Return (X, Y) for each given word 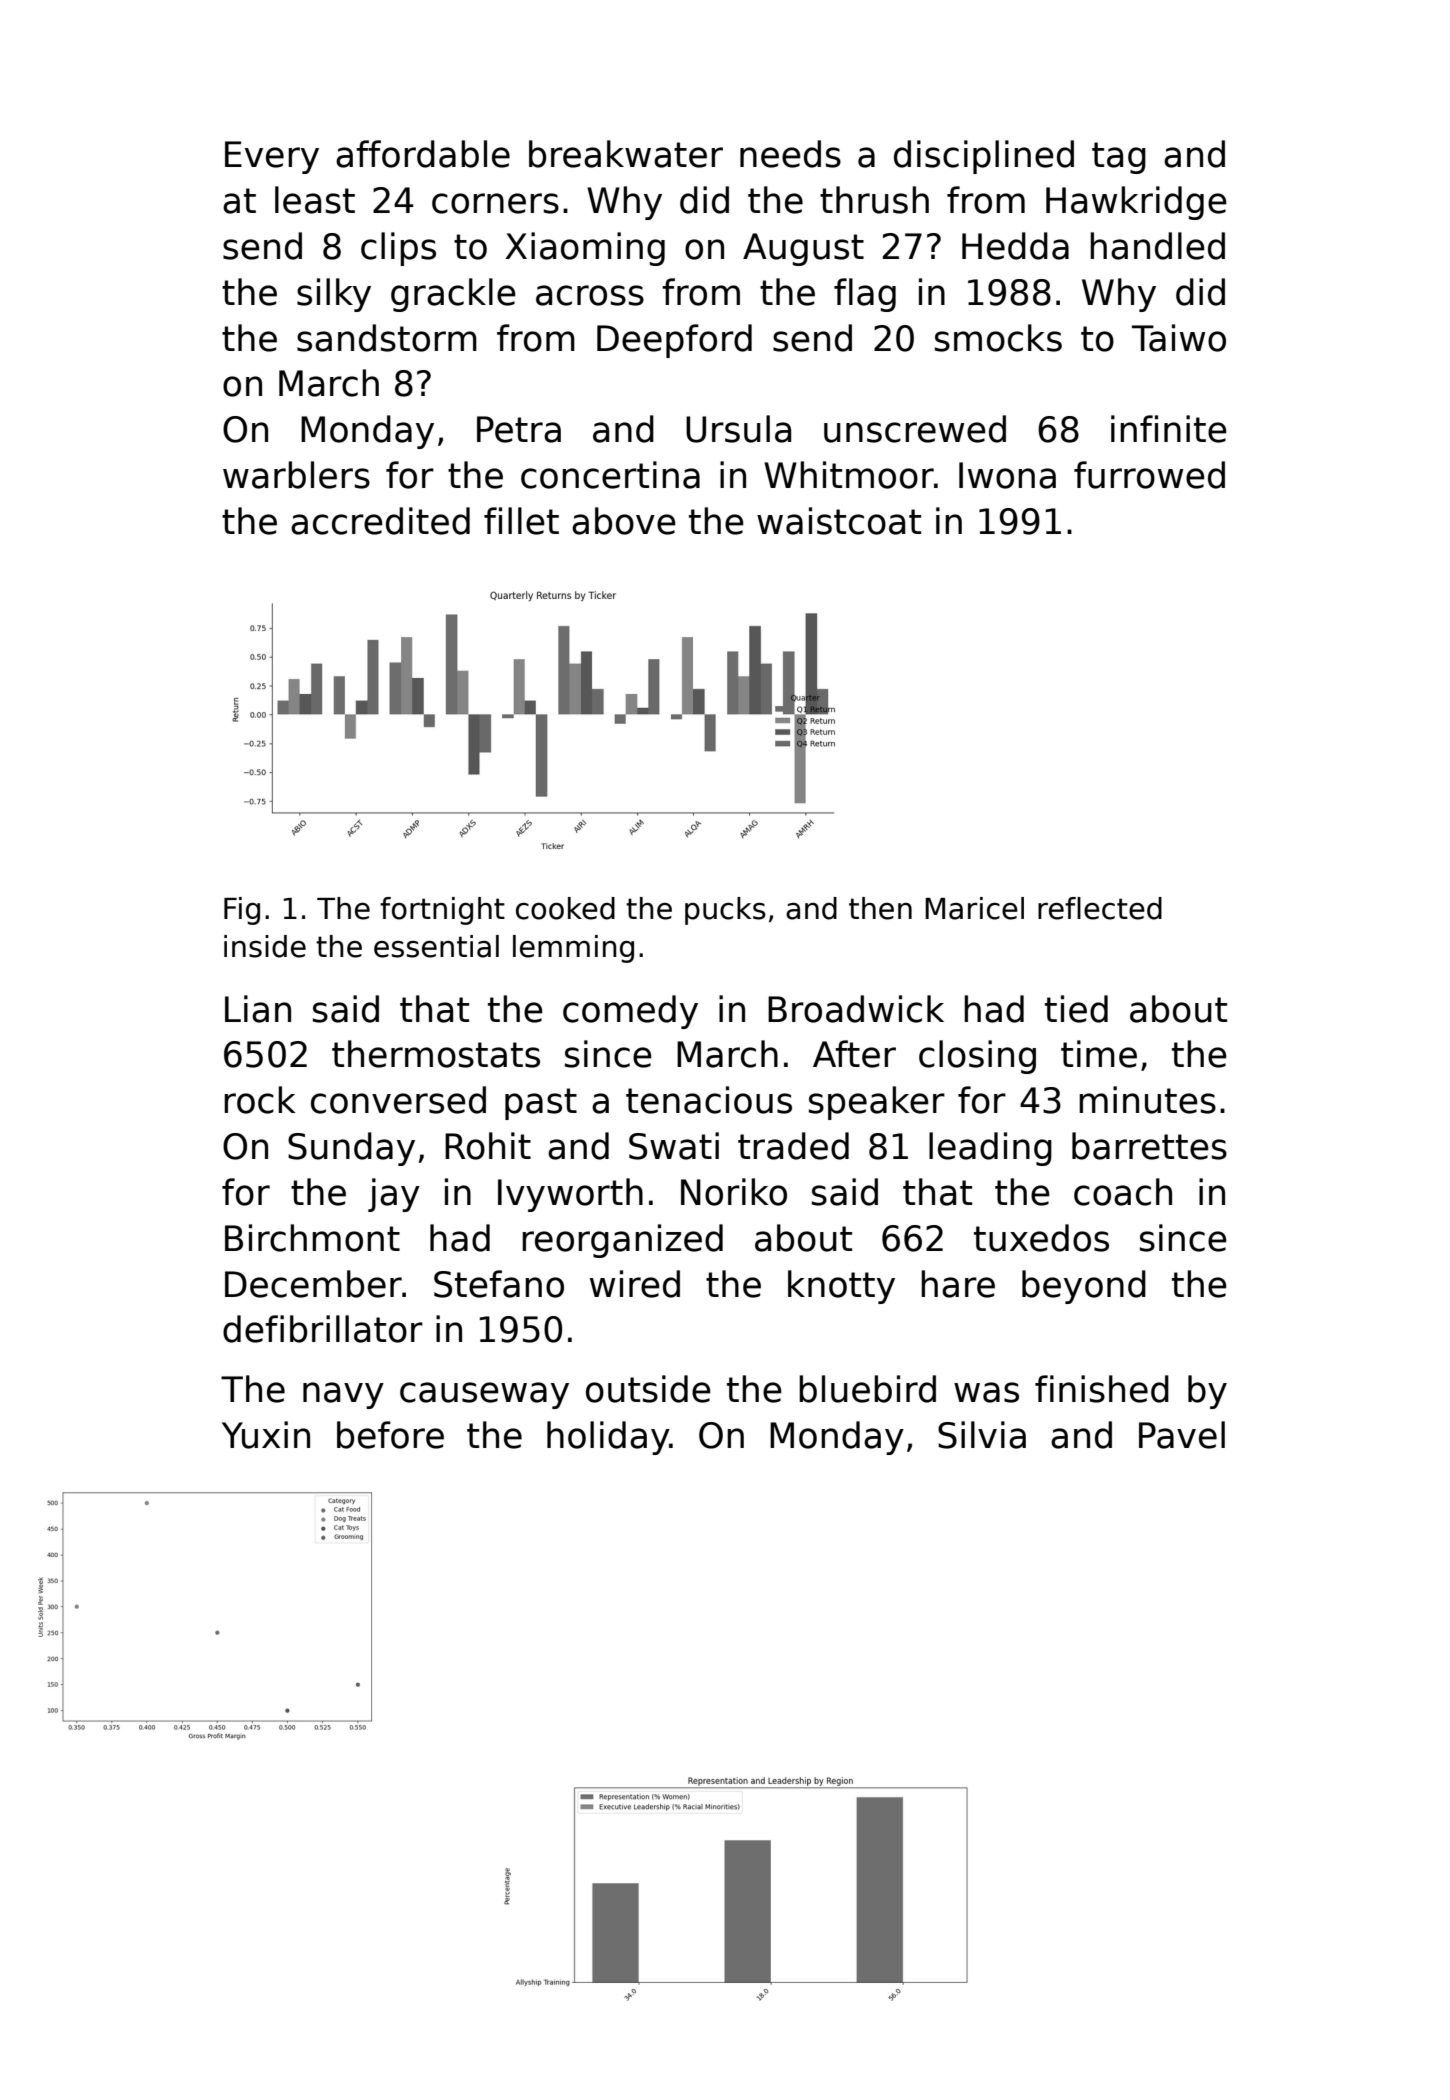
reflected (1100, 908)
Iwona (1007, 475)
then (880, 908)
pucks (725, 911)
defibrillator (323, 1329)
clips (398, 249)
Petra (519, 429)
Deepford (674, 341)
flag (865, 295)
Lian (258, 1009)
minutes (1147, 1100)
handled (1157, 246)
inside (265, 946)
